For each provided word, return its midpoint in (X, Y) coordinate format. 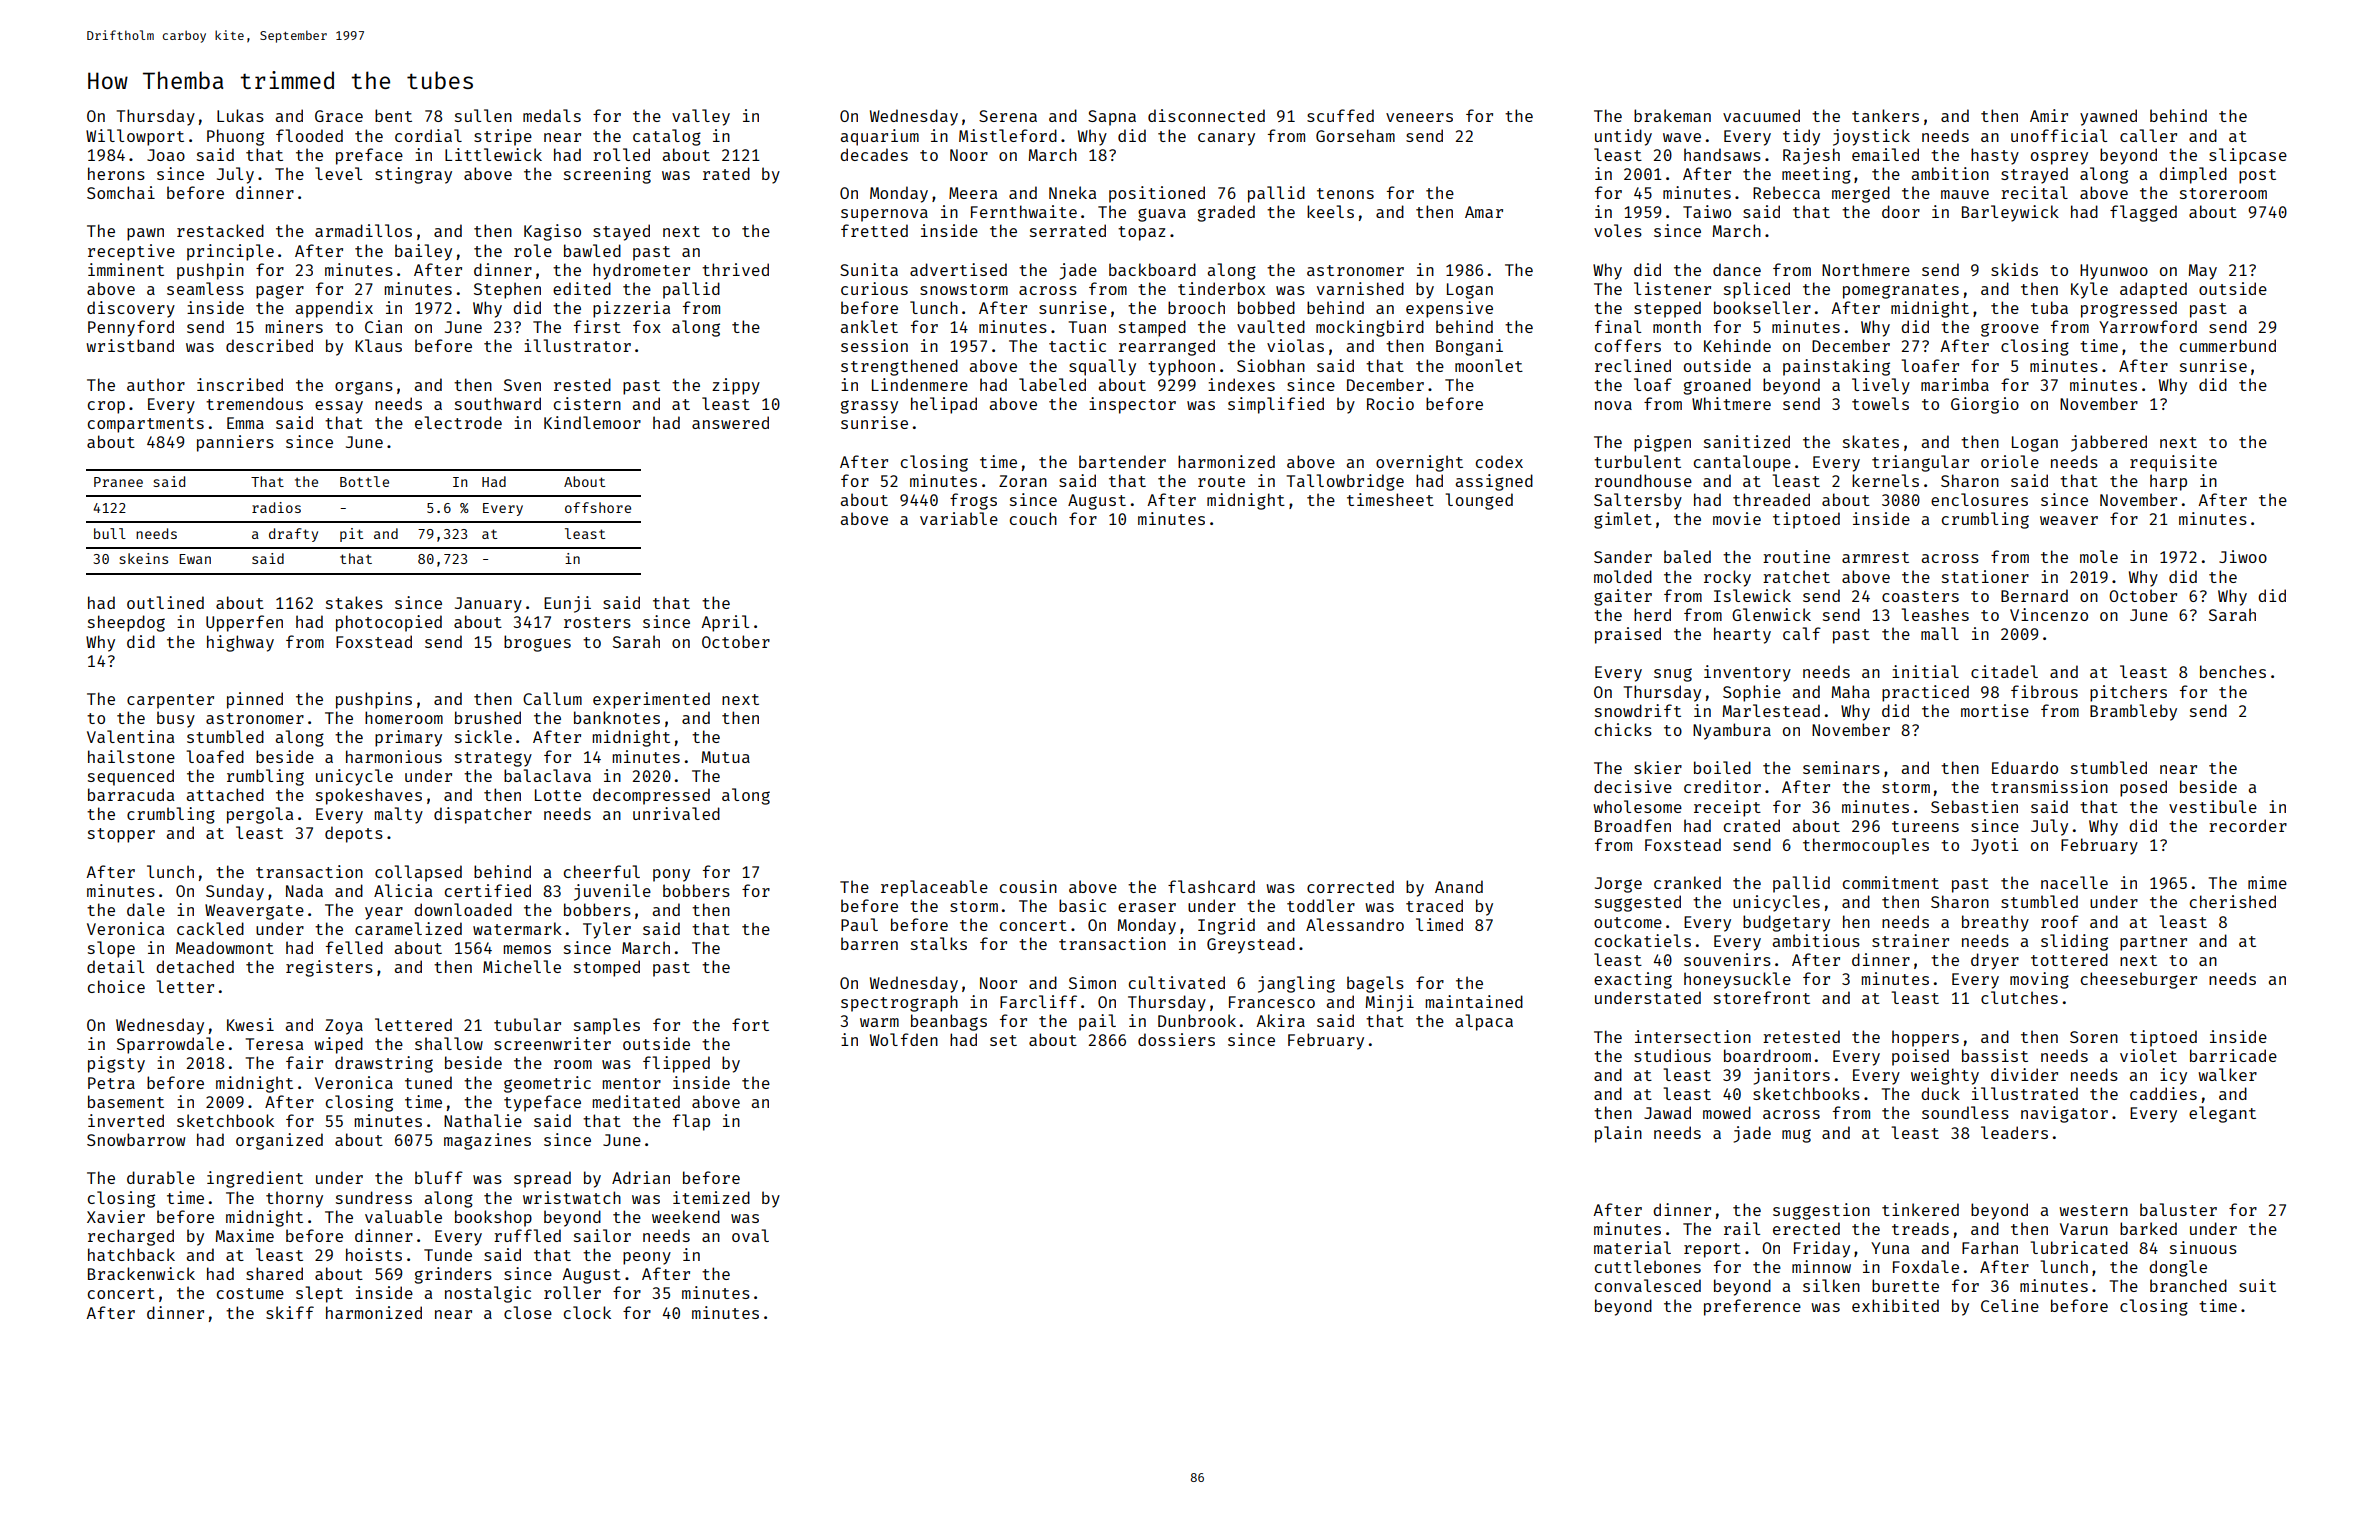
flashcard (1211, 886)
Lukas (240, 115)
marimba (1955, 384)
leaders (2014, 1132)
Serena (1008, 116)
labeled (1052, 384)
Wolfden (904, 1039)
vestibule (2213, 806)
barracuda (131, 794)
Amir (2049, 115)
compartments (146, 425)
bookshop (493, 1218)
